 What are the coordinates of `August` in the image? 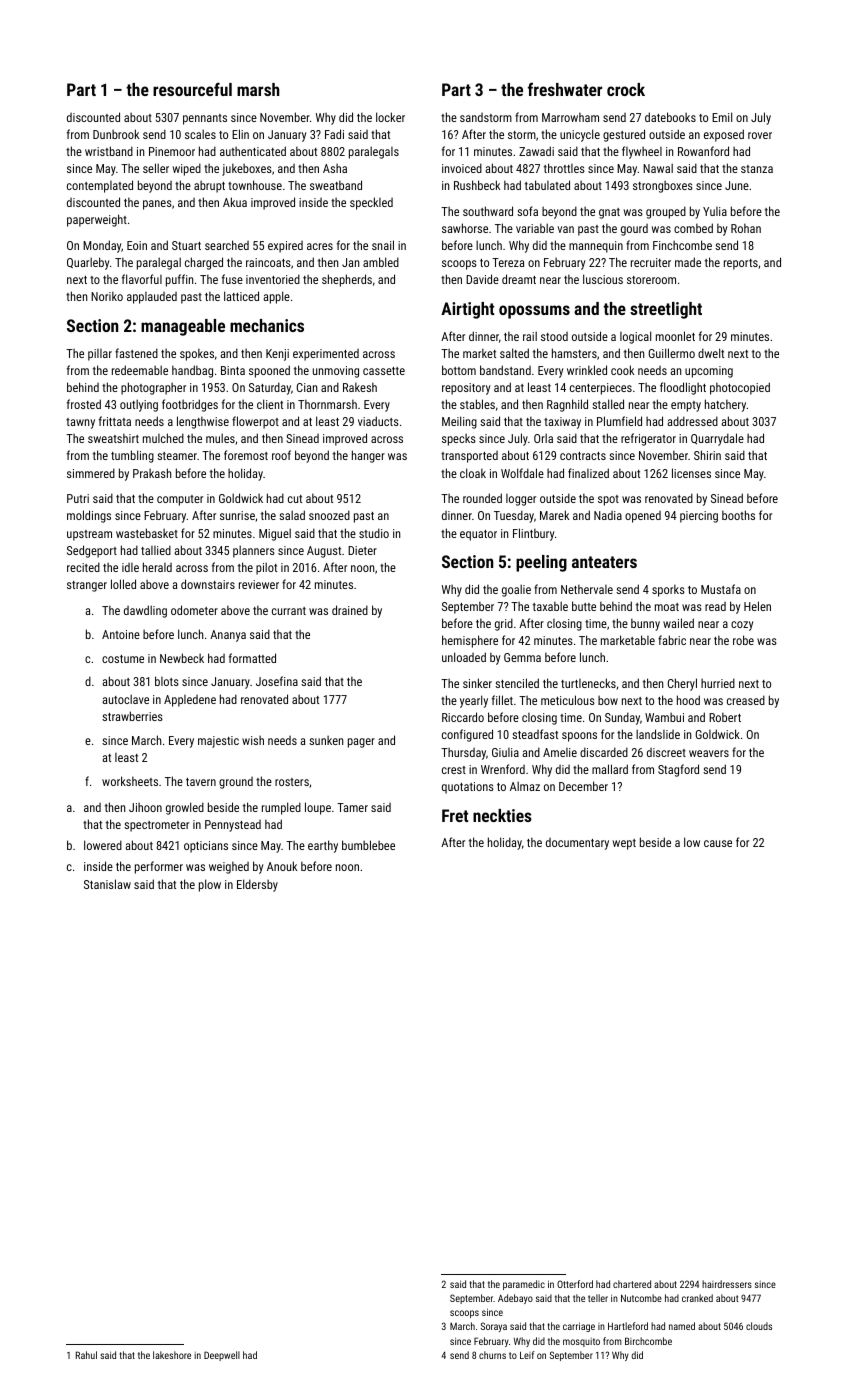 It's located at (324, 552).
